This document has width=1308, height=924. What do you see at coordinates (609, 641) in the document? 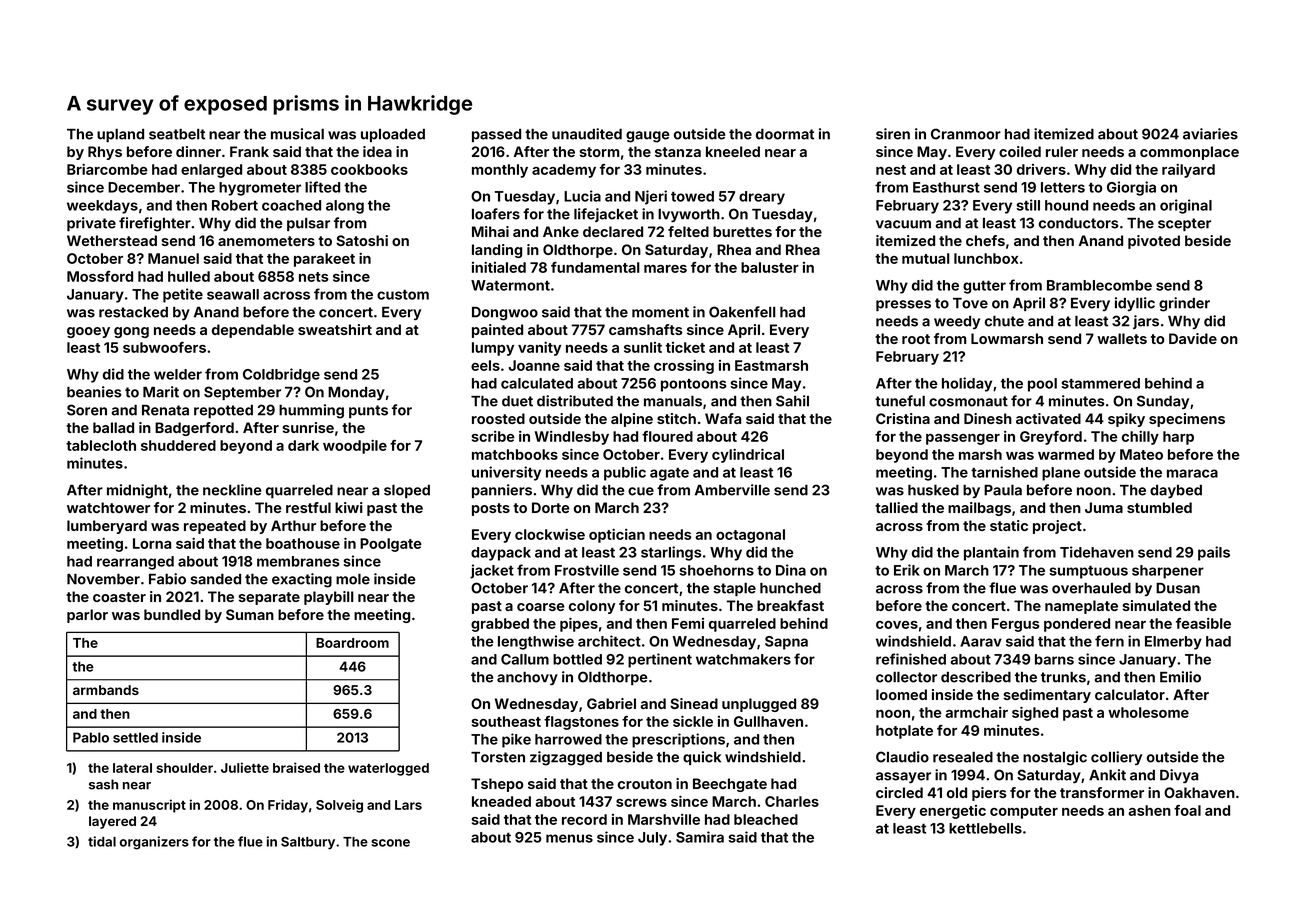
I see `architect` at bounding box center [609, 641].
